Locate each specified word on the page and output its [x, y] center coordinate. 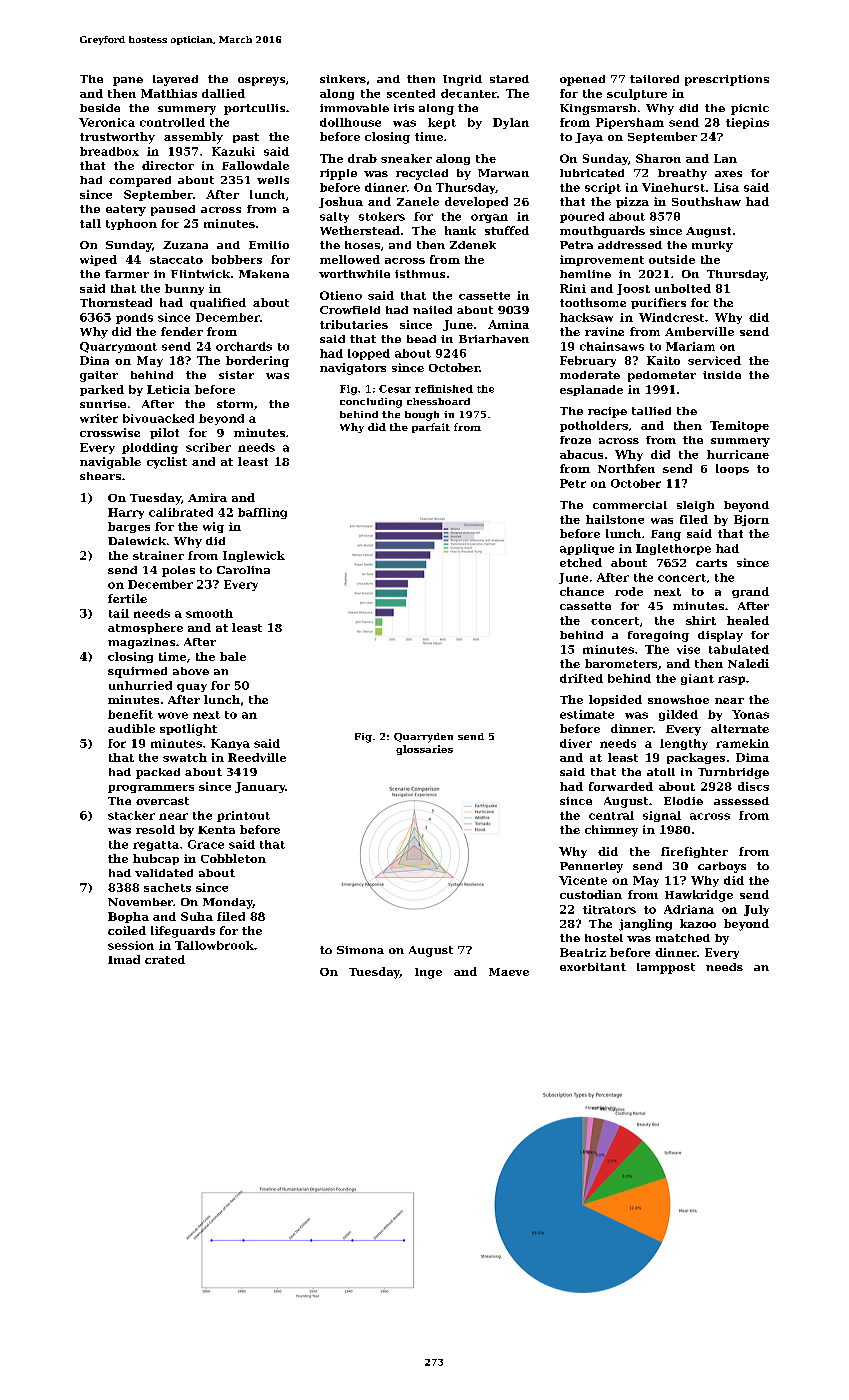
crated [165, 959]
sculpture [637, 94]
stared [509, 79]
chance [582, 591]
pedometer [662, 376]
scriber [208, 447]
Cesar [395, 389]
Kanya [230, 744]
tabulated [739, 649]
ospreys [261, 81]
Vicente [583, 880]
